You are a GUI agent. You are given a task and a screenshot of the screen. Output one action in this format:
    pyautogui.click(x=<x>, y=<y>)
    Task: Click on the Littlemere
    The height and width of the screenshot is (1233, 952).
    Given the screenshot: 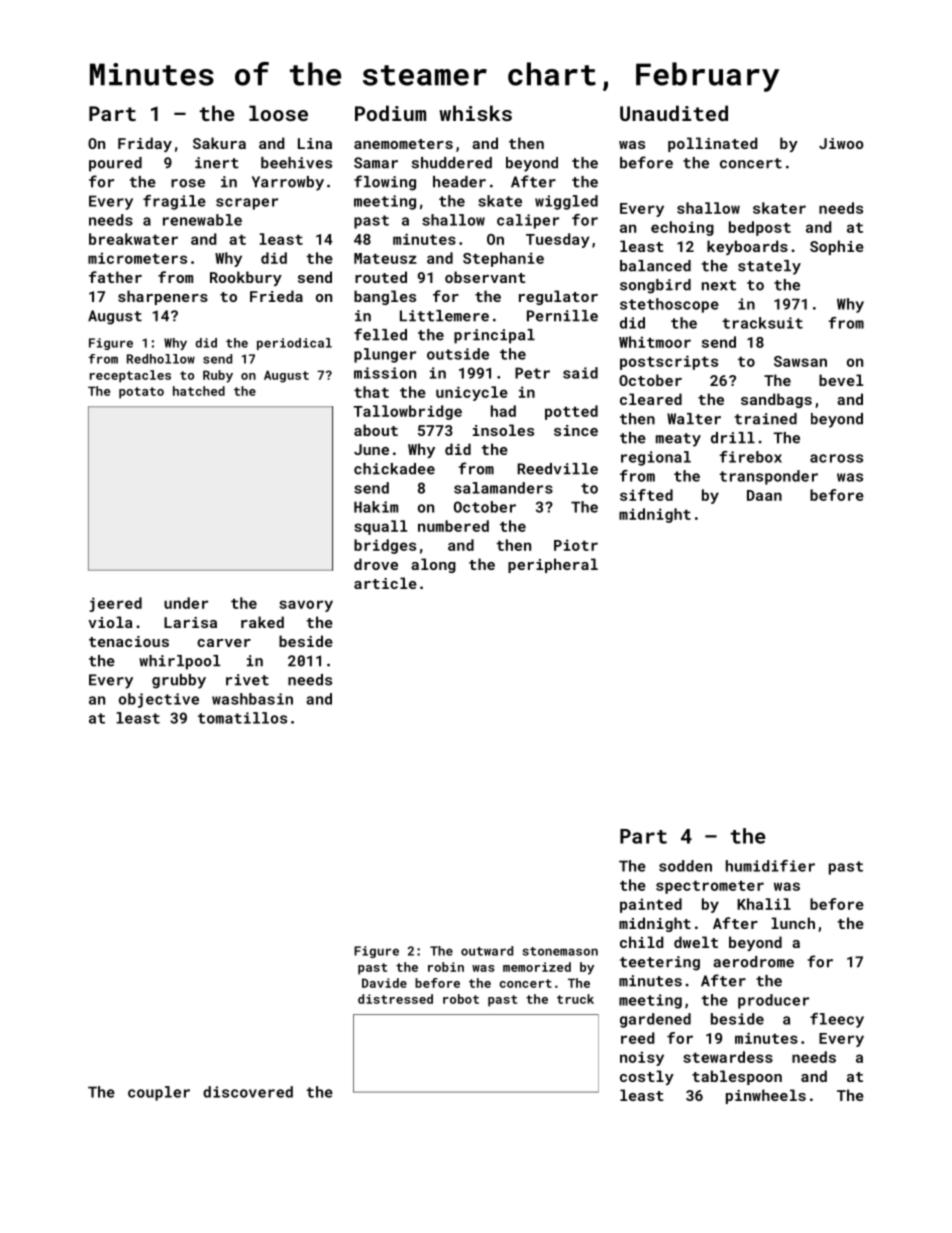 What is the action you would take?
    pyautogui.click(x=444, y=316)
